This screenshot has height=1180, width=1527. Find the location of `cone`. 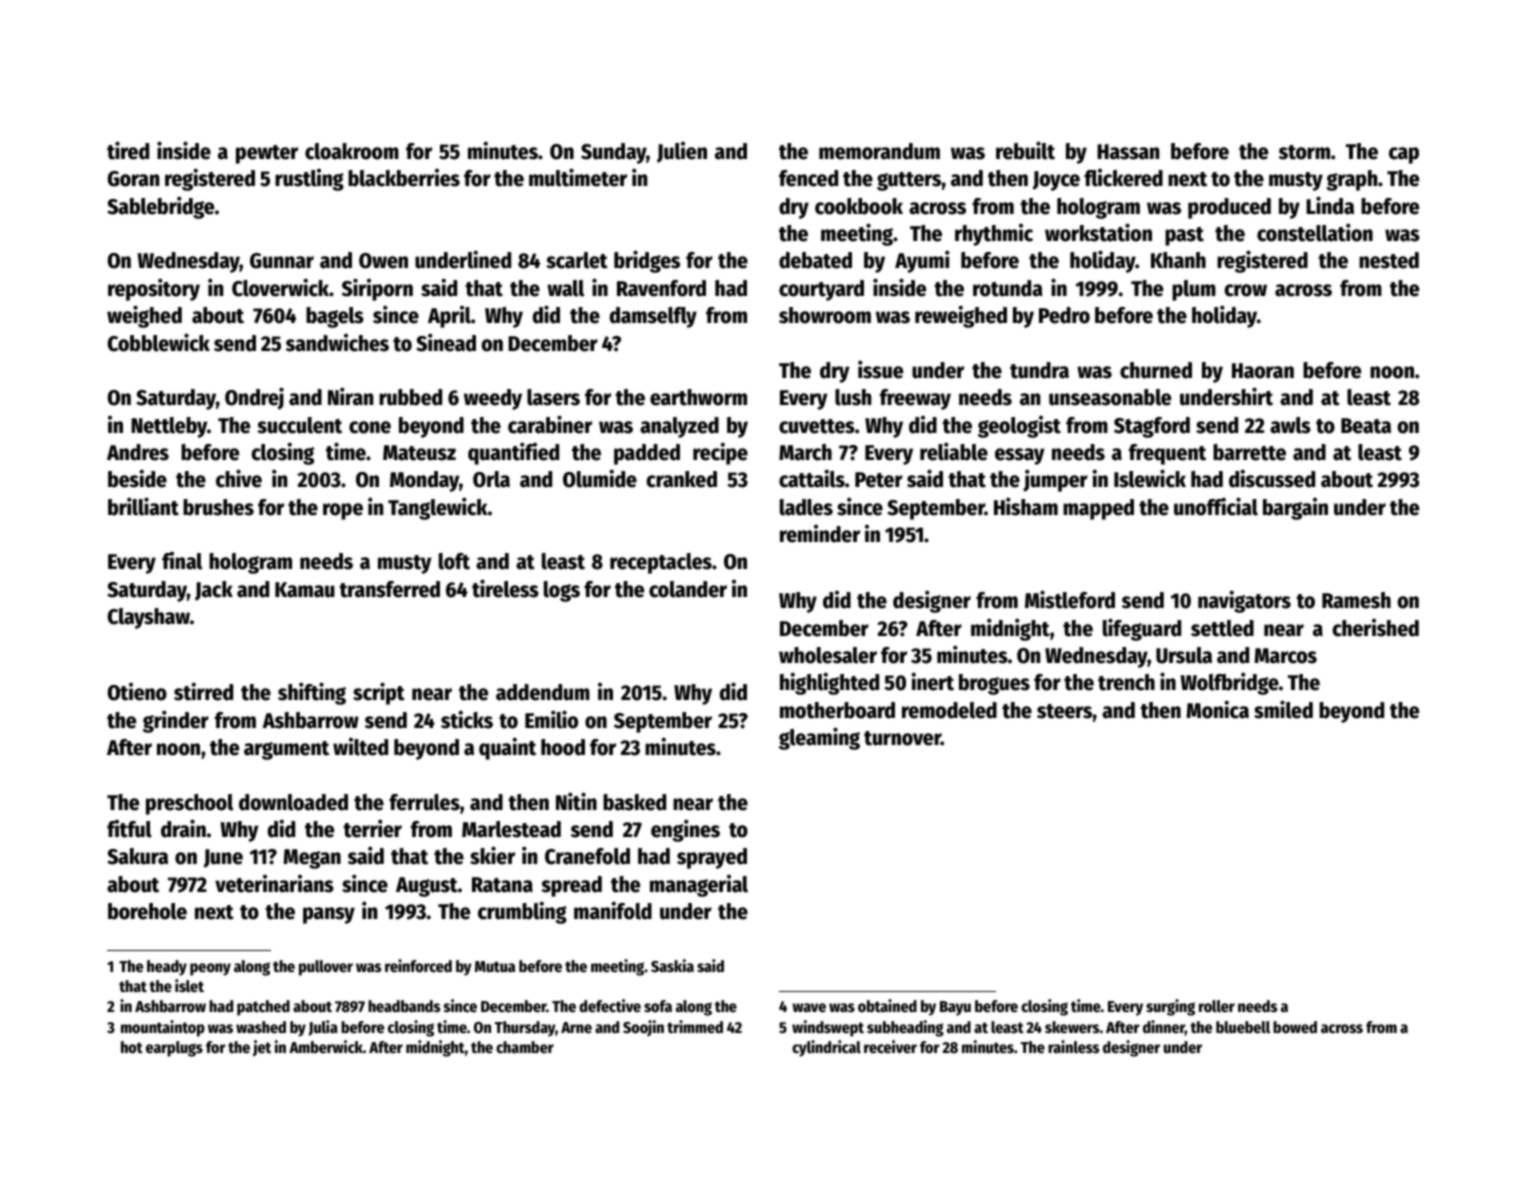

cone is located at coordinates (370, 427).
